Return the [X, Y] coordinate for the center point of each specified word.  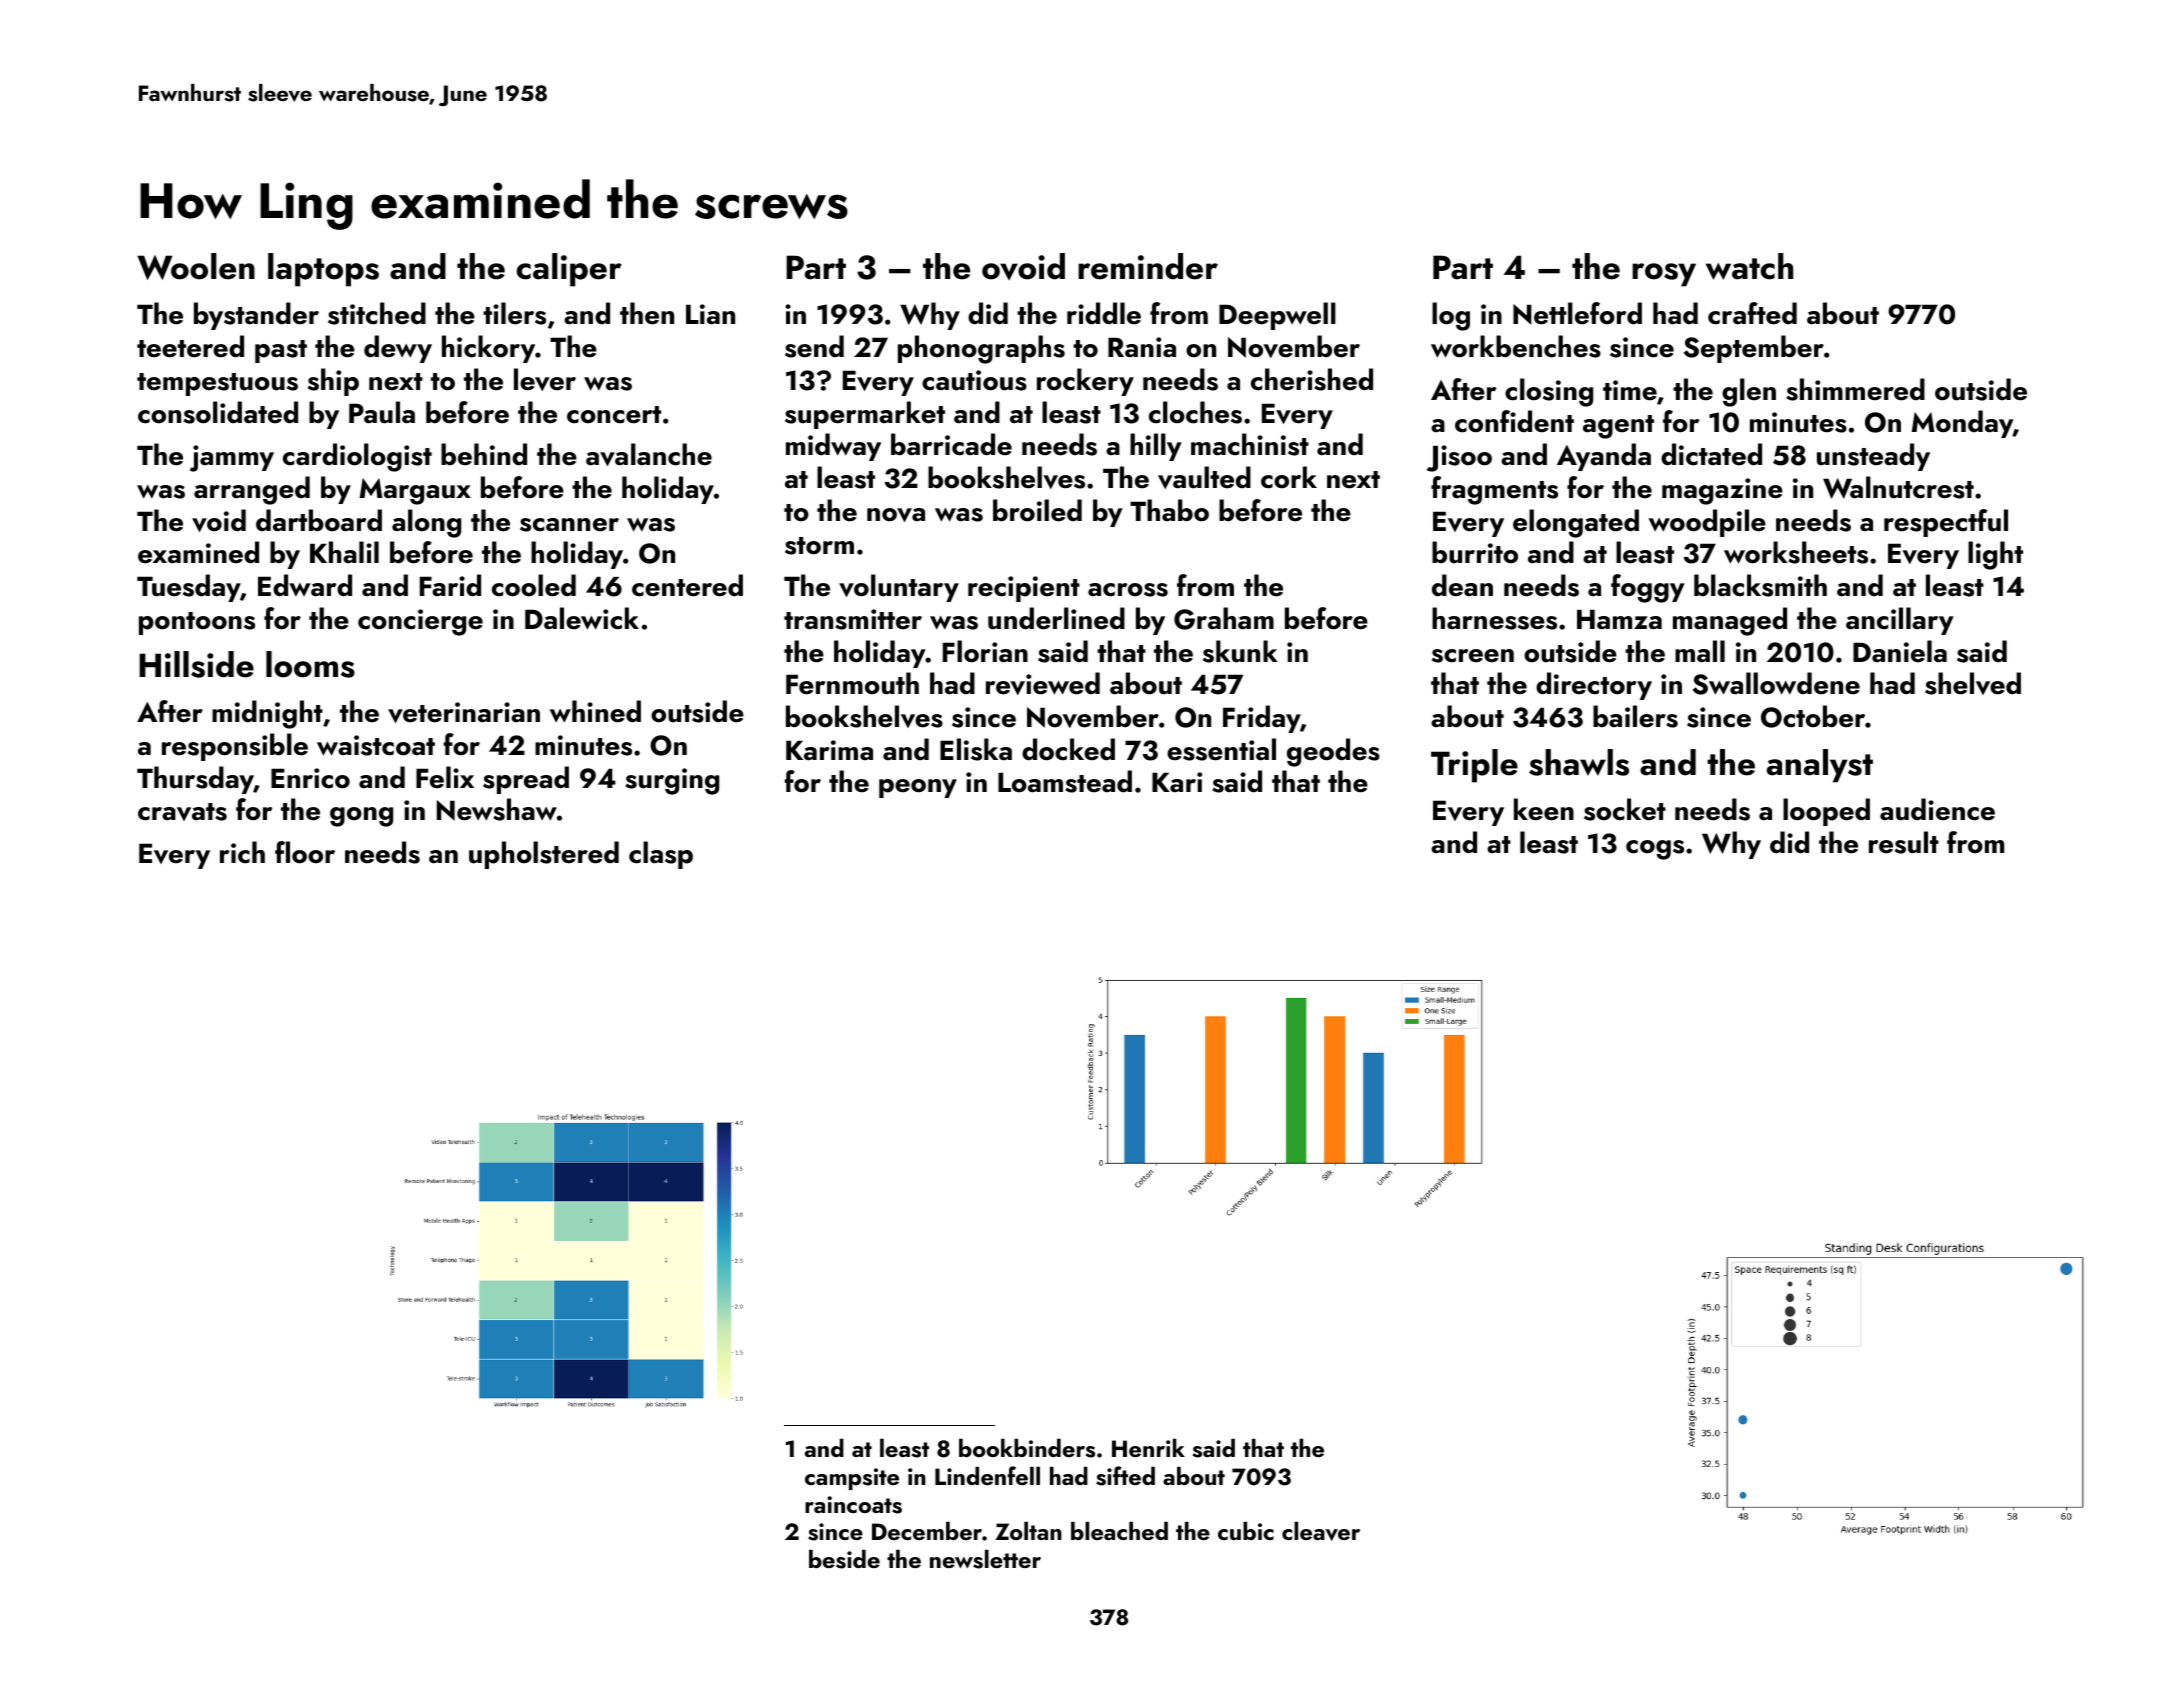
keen [1544, 809]
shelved [1973, 683]
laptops [323, 270]
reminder [1148, 266]
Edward [305, 585]
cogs [1655, 850]
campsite [852, 1479]
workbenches [1516, 346]
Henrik [1148, 1448]
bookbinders [1027, 1448]
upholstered [544, 855]
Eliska [976, 749]
